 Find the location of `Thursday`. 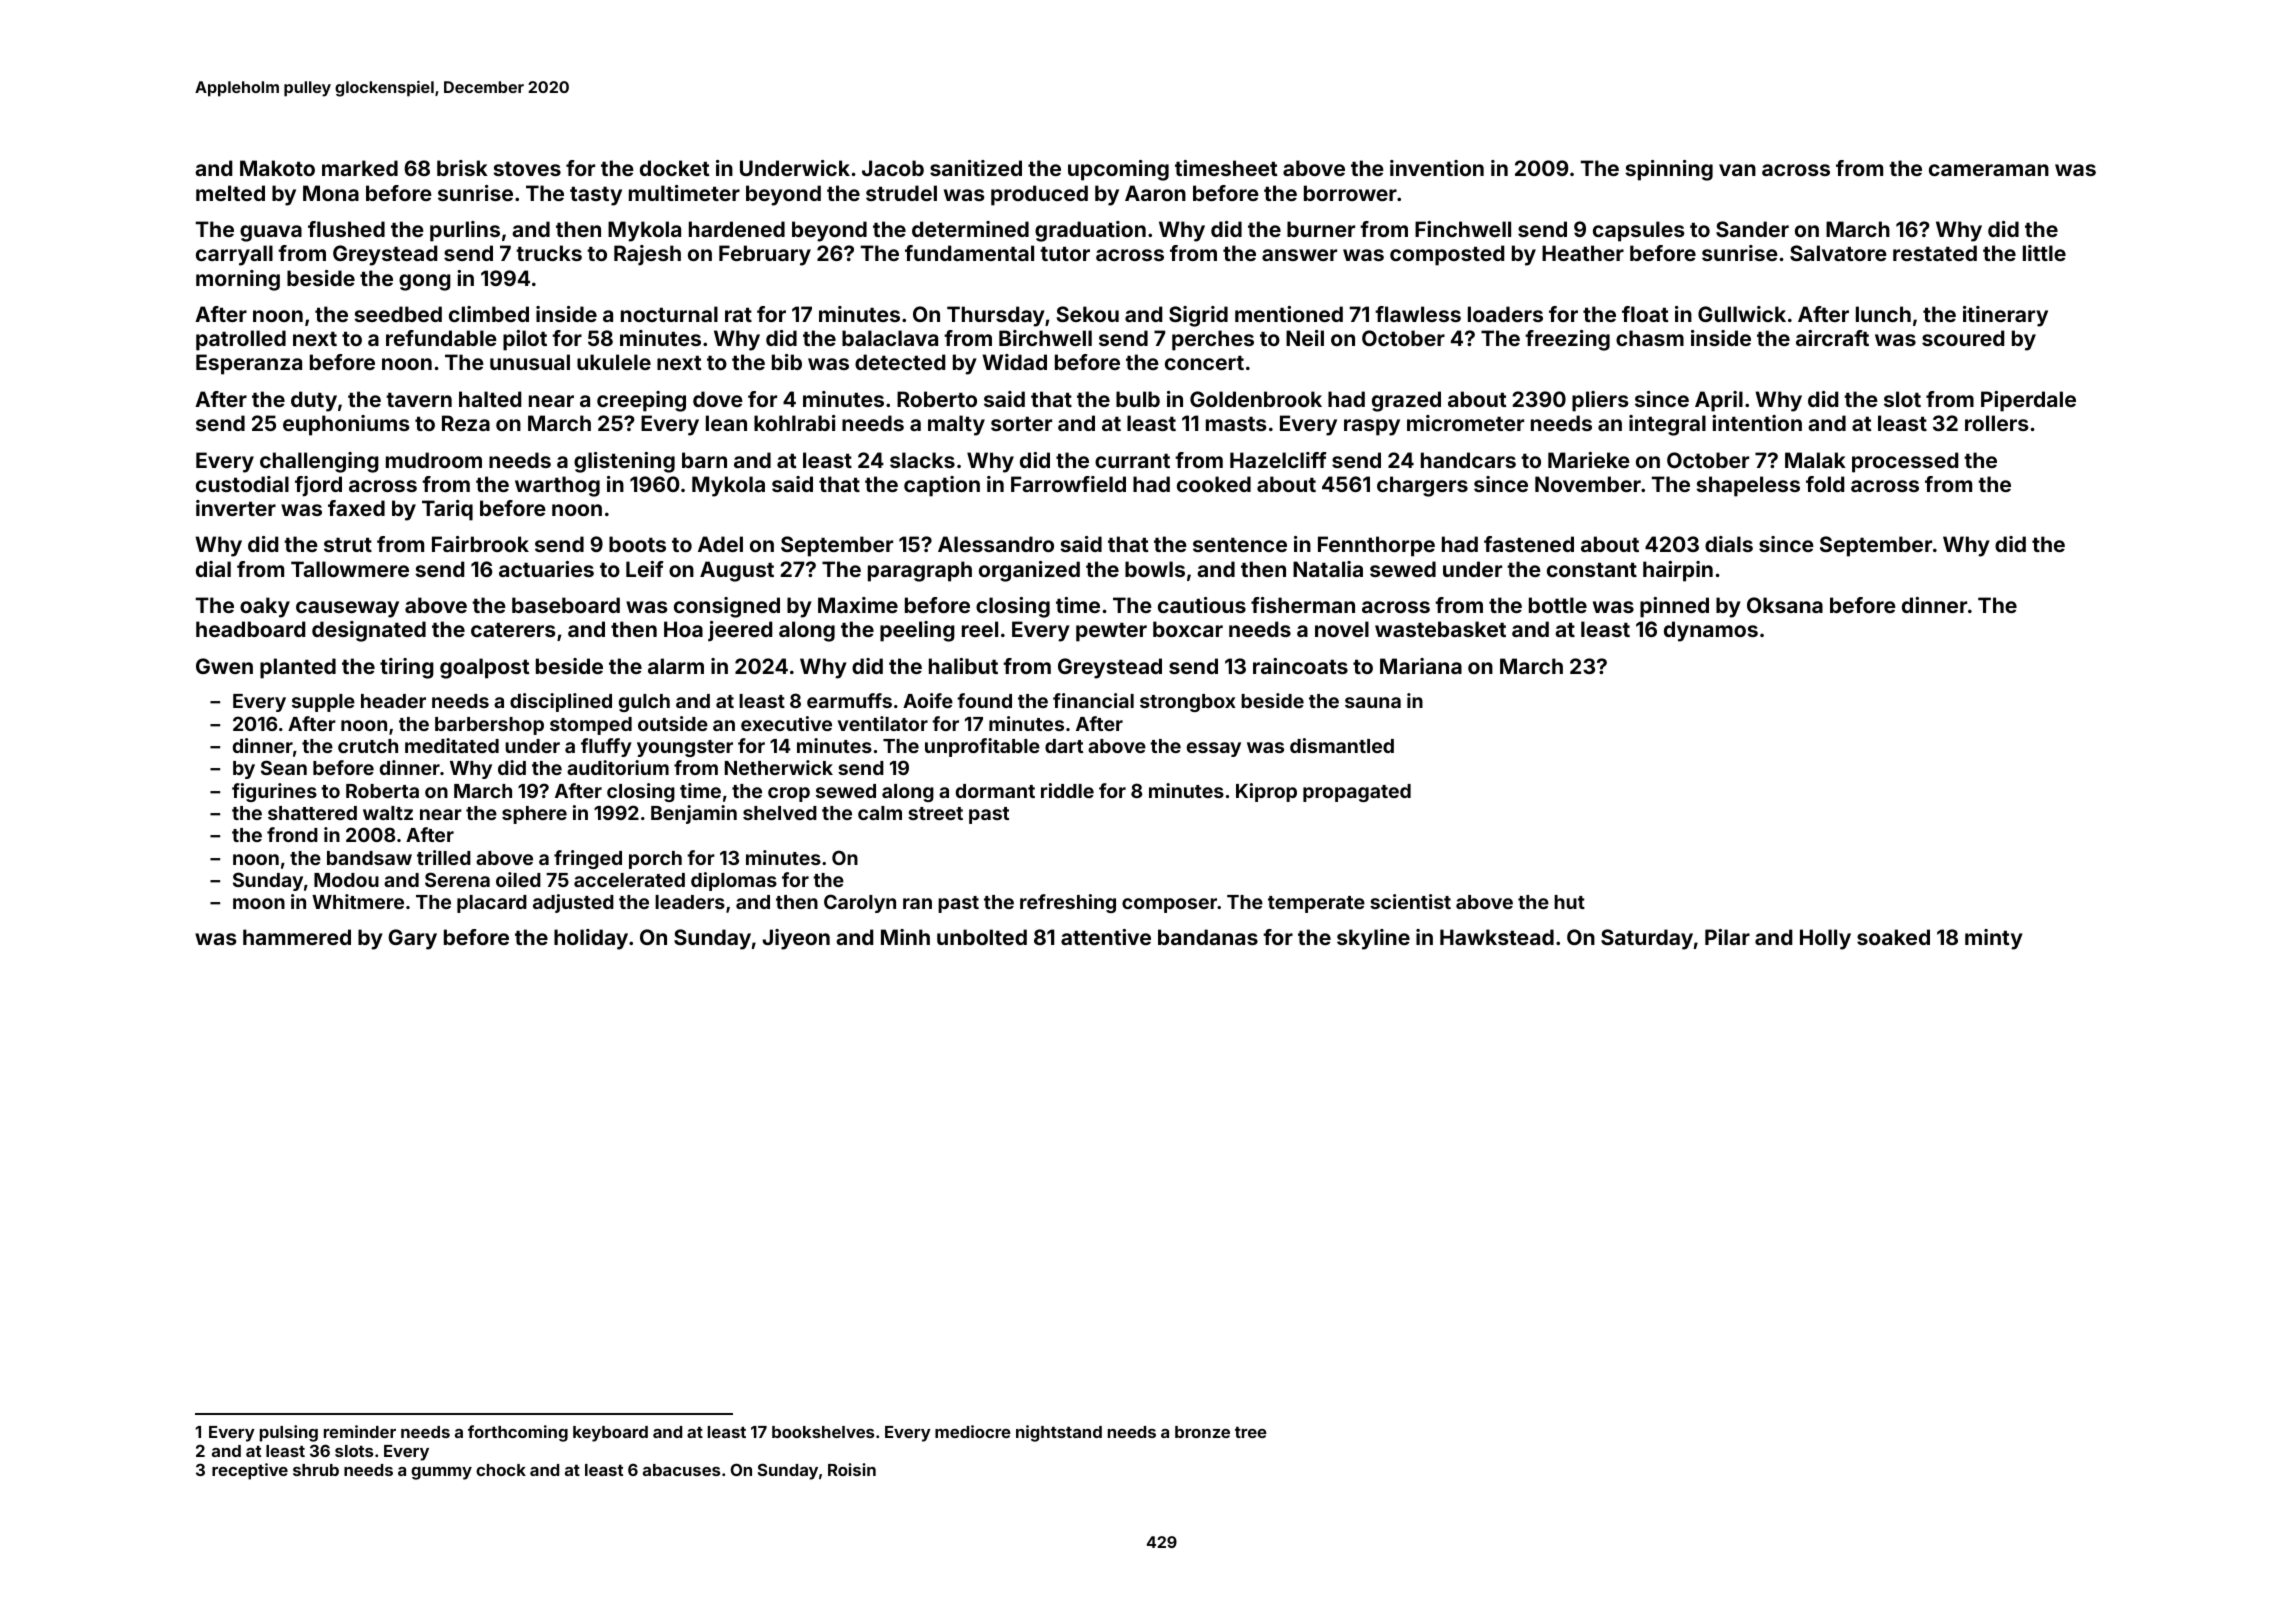

Thursday is located at coordinates (996, 316).
